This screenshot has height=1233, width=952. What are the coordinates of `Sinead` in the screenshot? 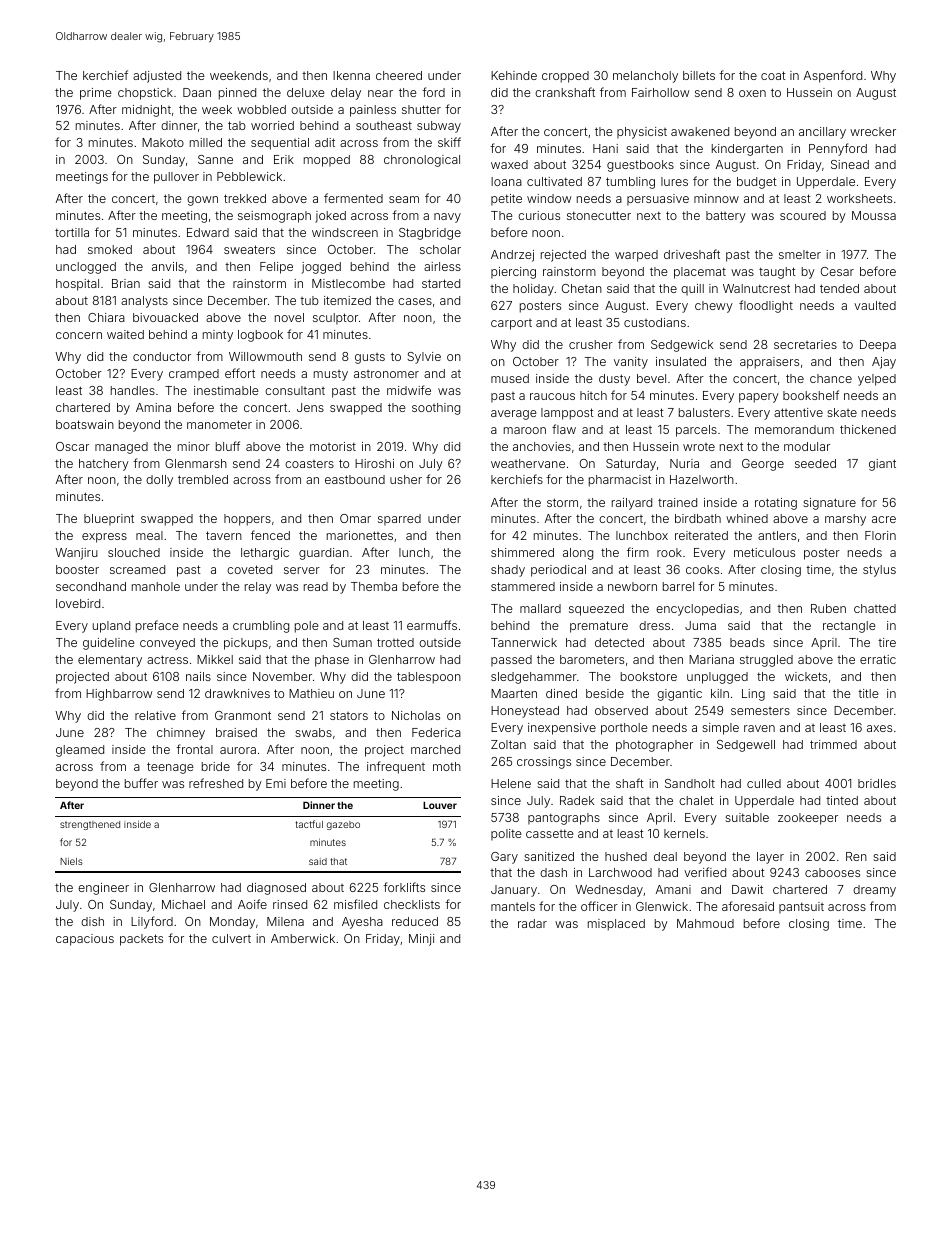 It's located at (850, 164).
